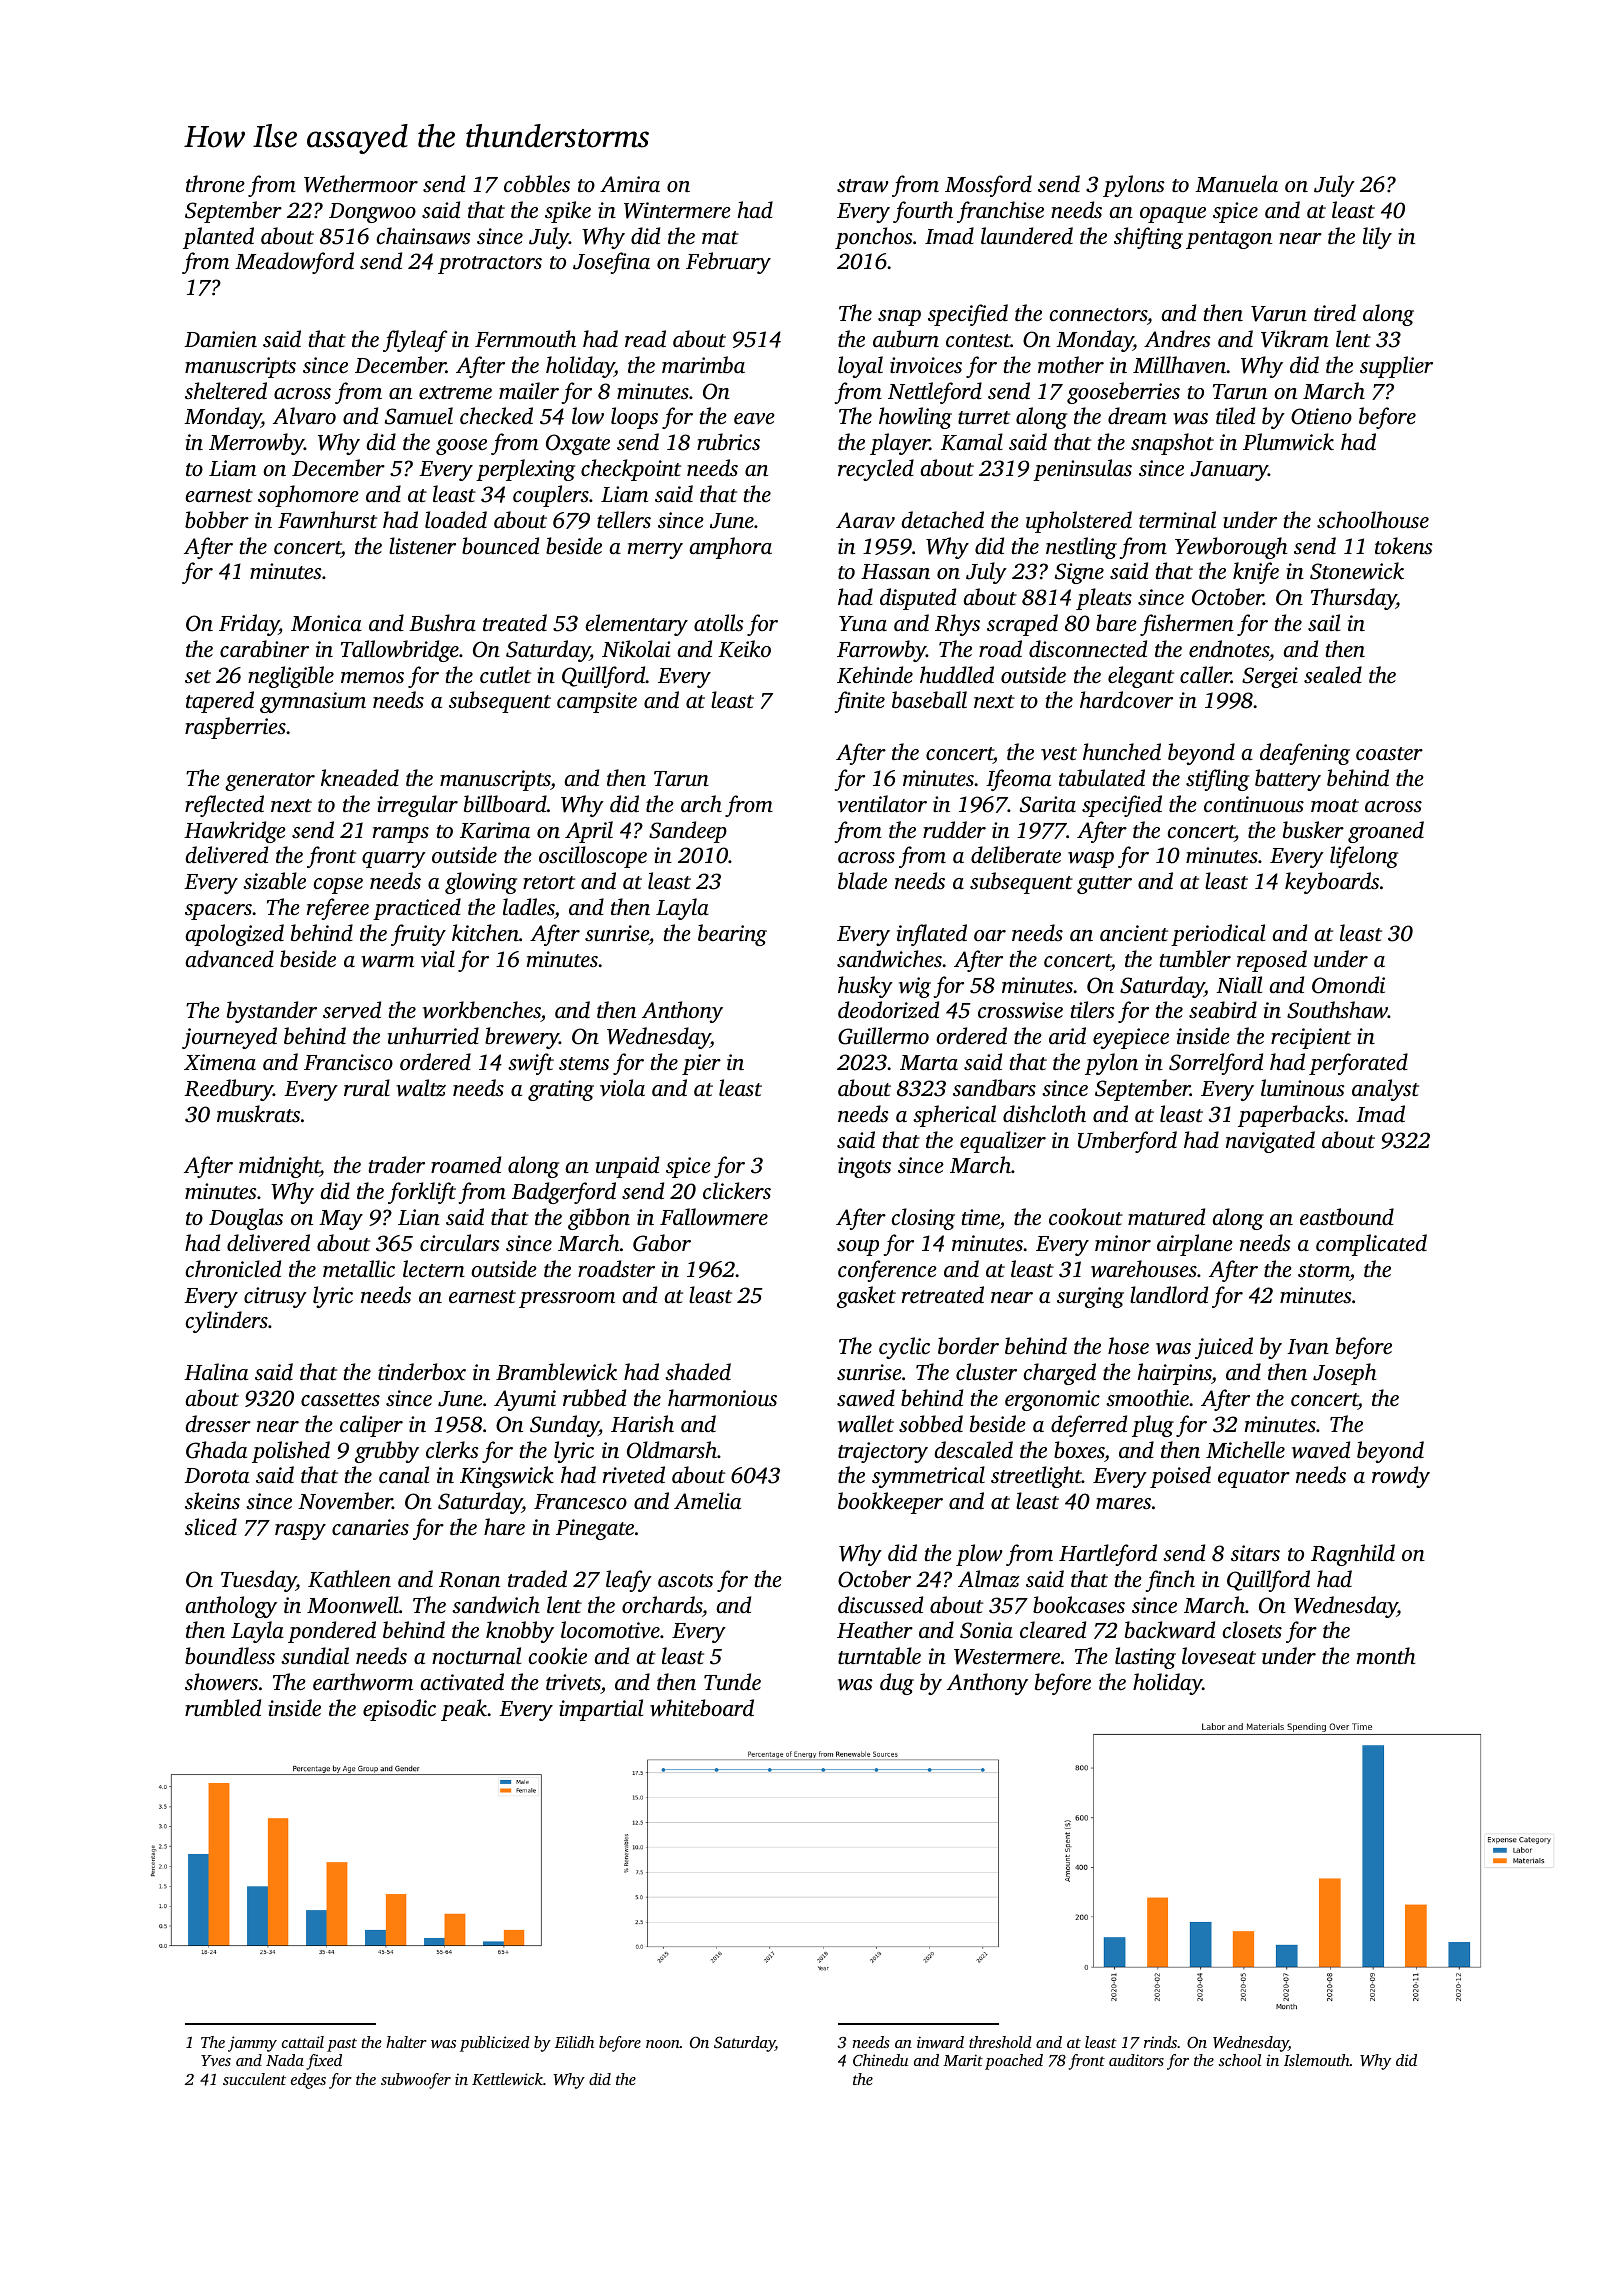 The height and width of the image is (2292, 1620). I want to click on straw, so click(863, 186).
